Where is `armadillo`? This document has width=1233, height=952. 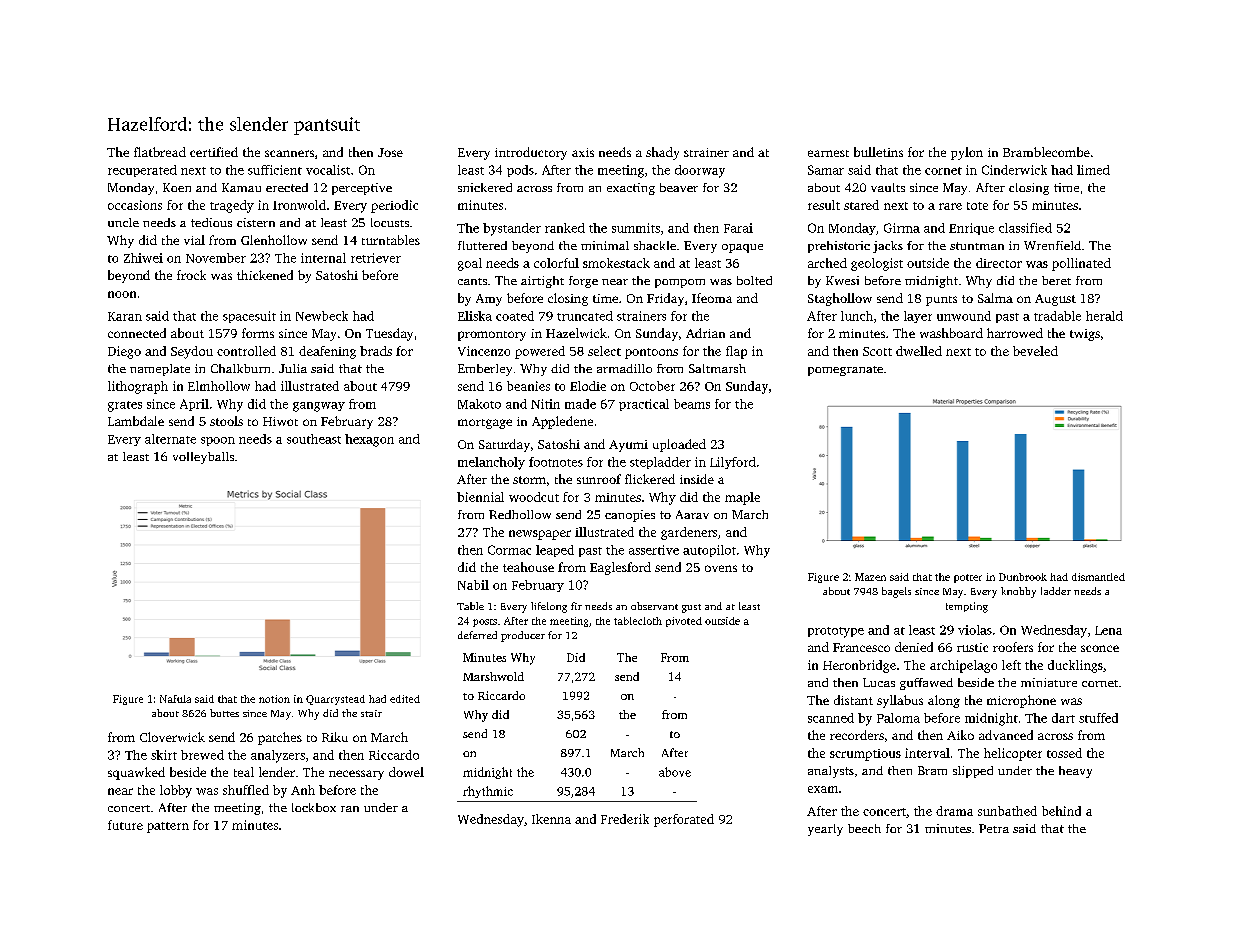
armadillo is located at coordinates (624, 368).
